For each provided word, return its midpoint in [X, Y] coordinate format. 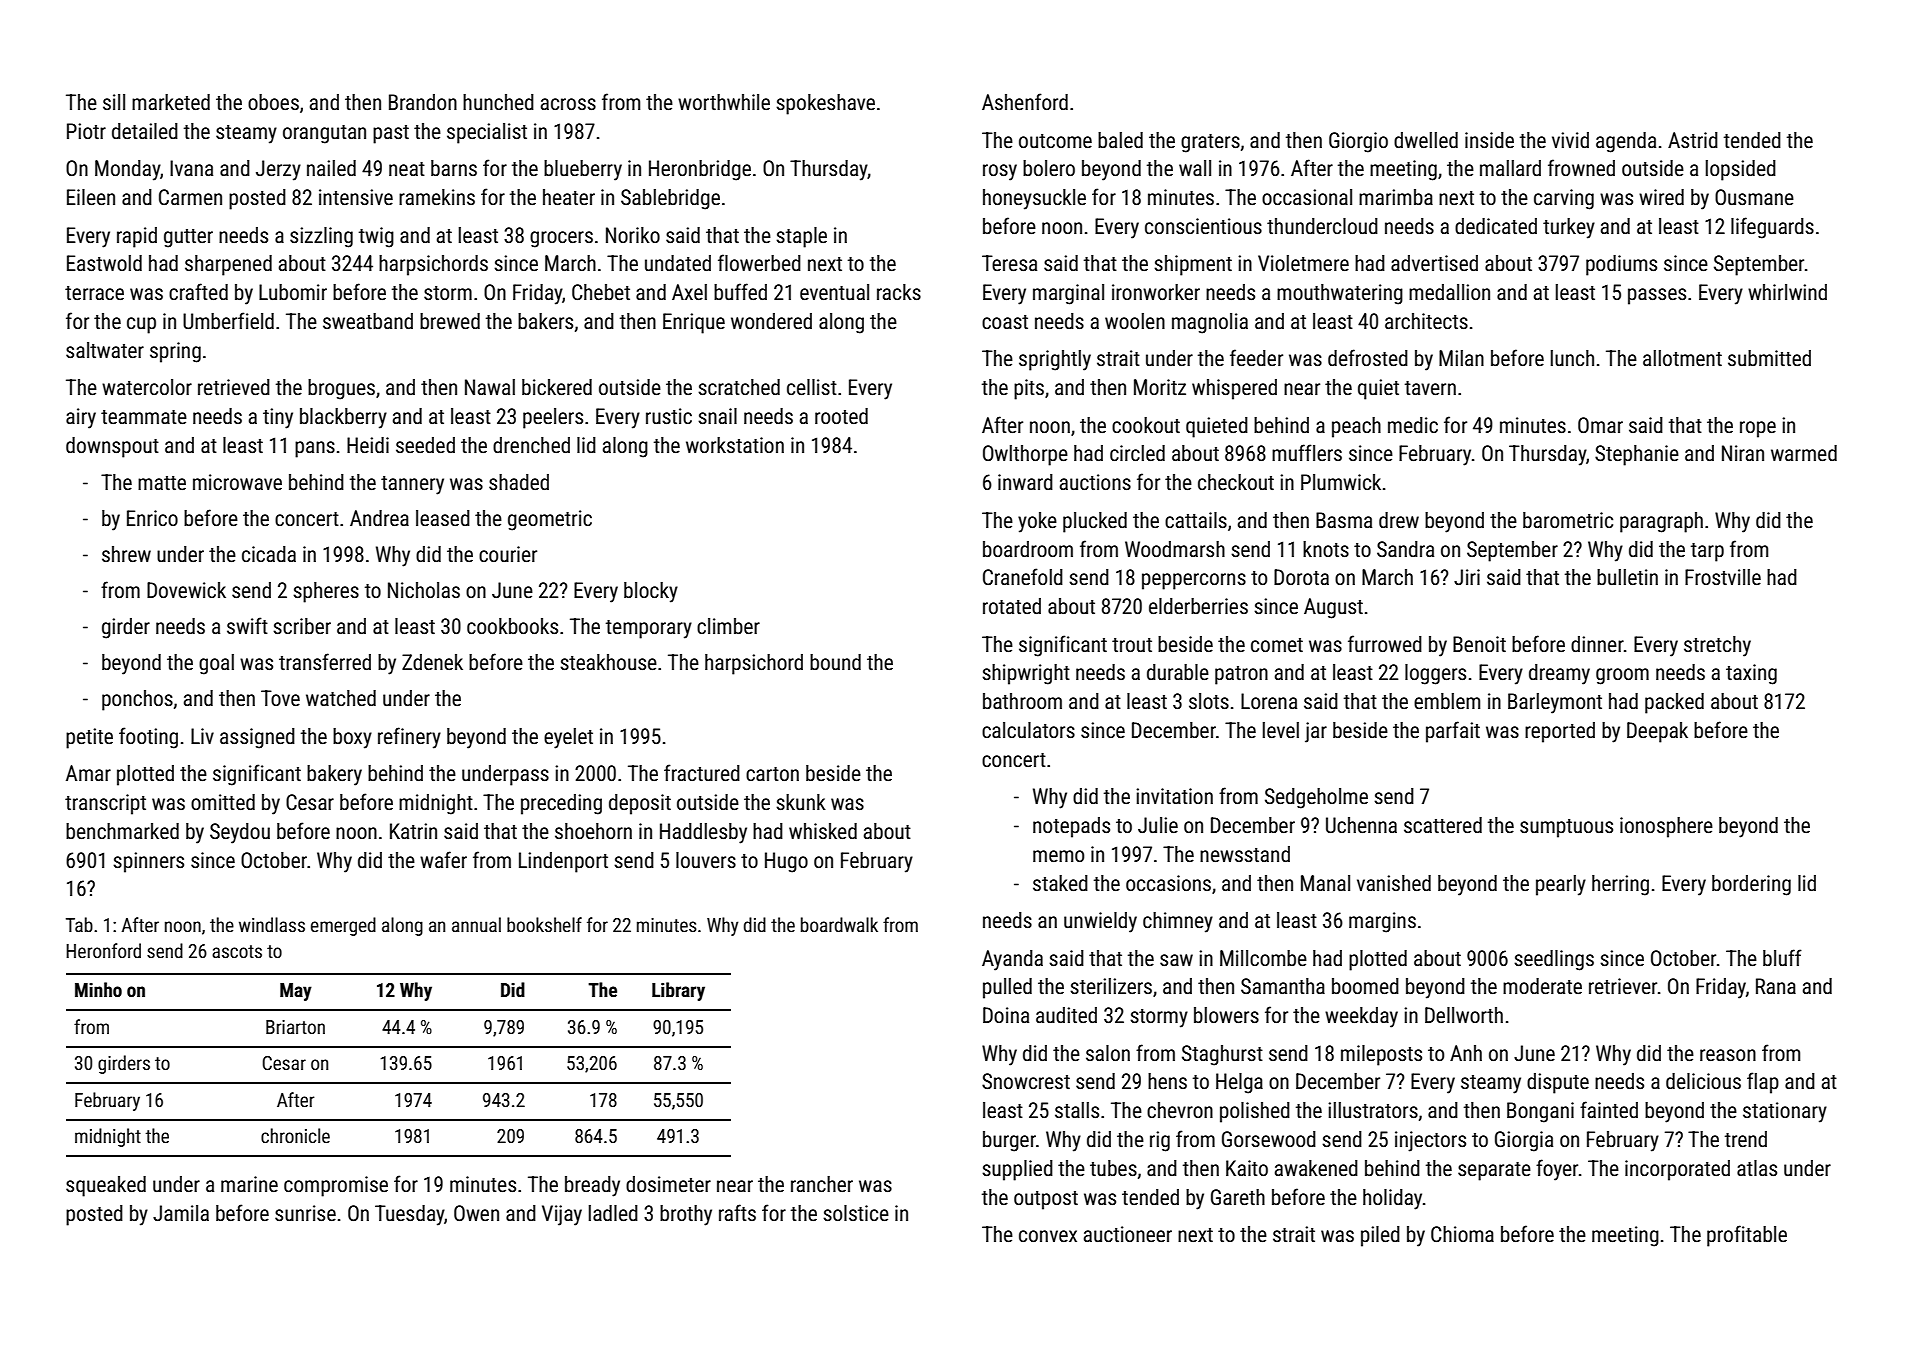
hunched [498, 102]
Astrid [1693, 140]
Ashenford [1025, 102]
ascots [237, 951]
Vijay [562, 1215]
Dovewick [186, 590]
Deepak [1657, 732]
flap [1763, 1083]
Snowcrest [1026, 1081]
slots [1209, 701]
